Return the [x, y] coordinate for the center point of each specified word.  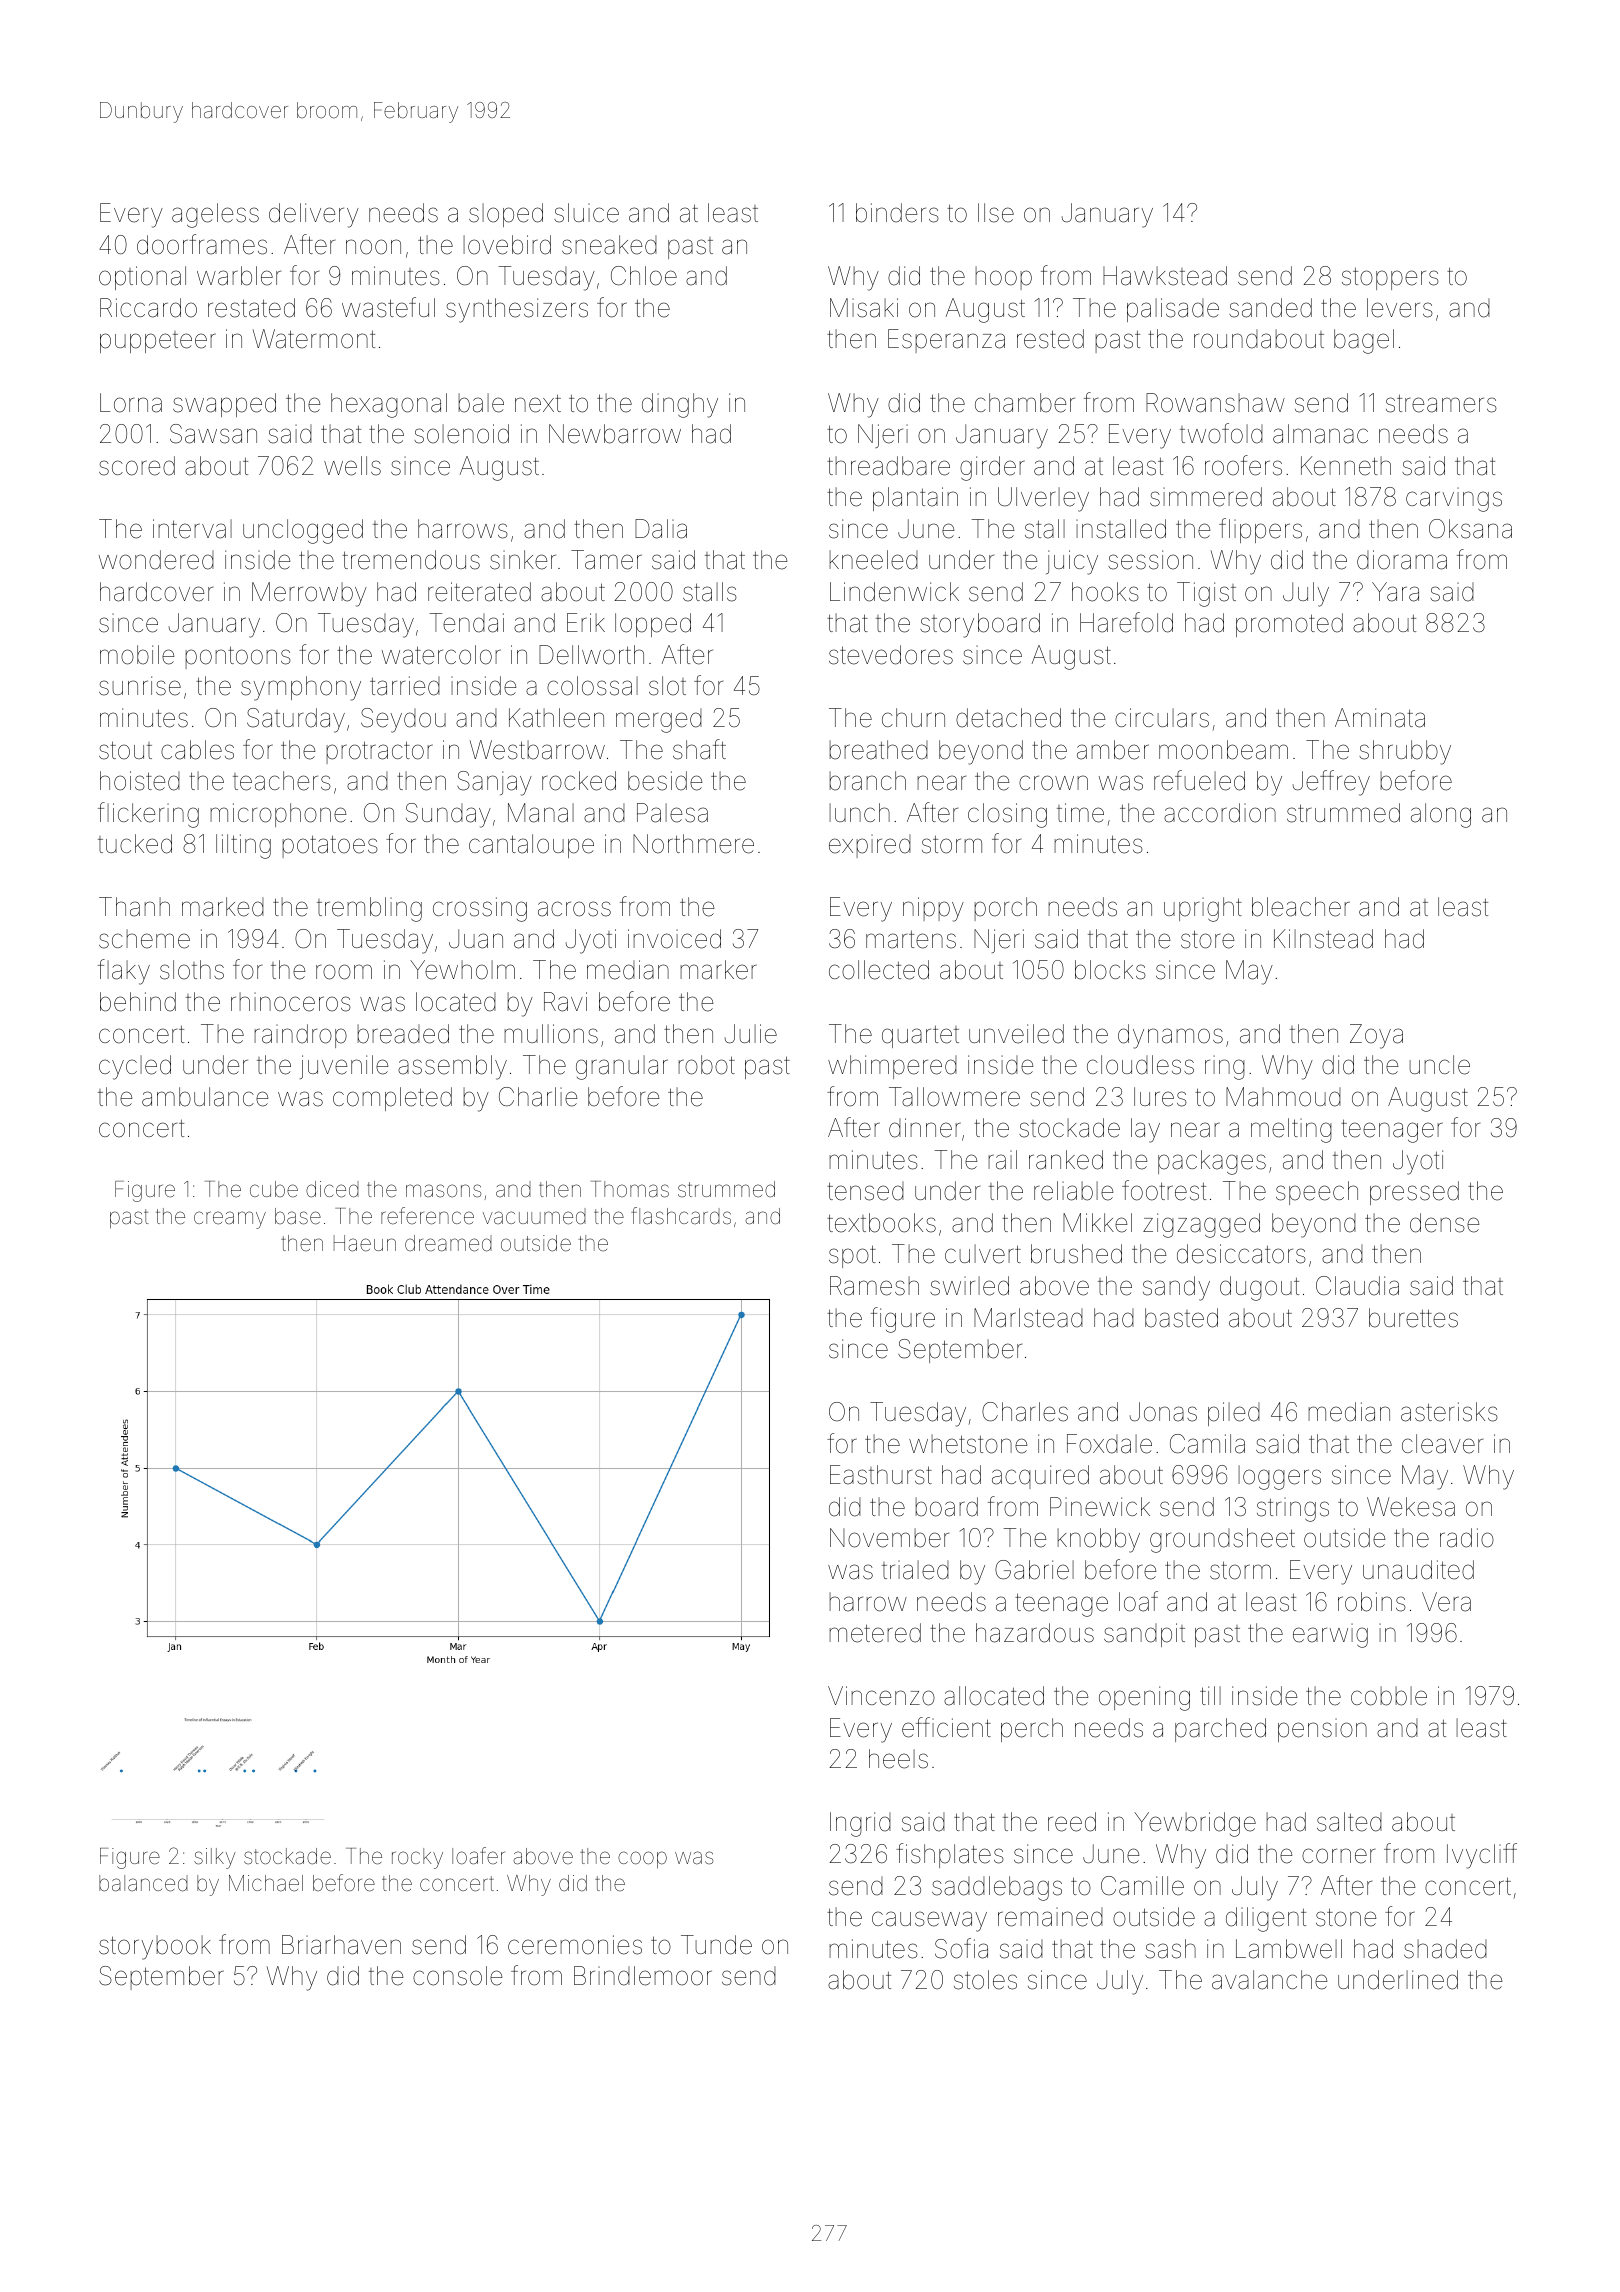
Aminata [1380, 718]
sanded [1270, 308]
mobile [137, 655]
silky [215, 1858]
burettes [1413, 1318]
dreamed [448, 1243]
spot [852, 1256]
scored [137, 466]
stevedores [891, 655]
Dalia [661, 529]
